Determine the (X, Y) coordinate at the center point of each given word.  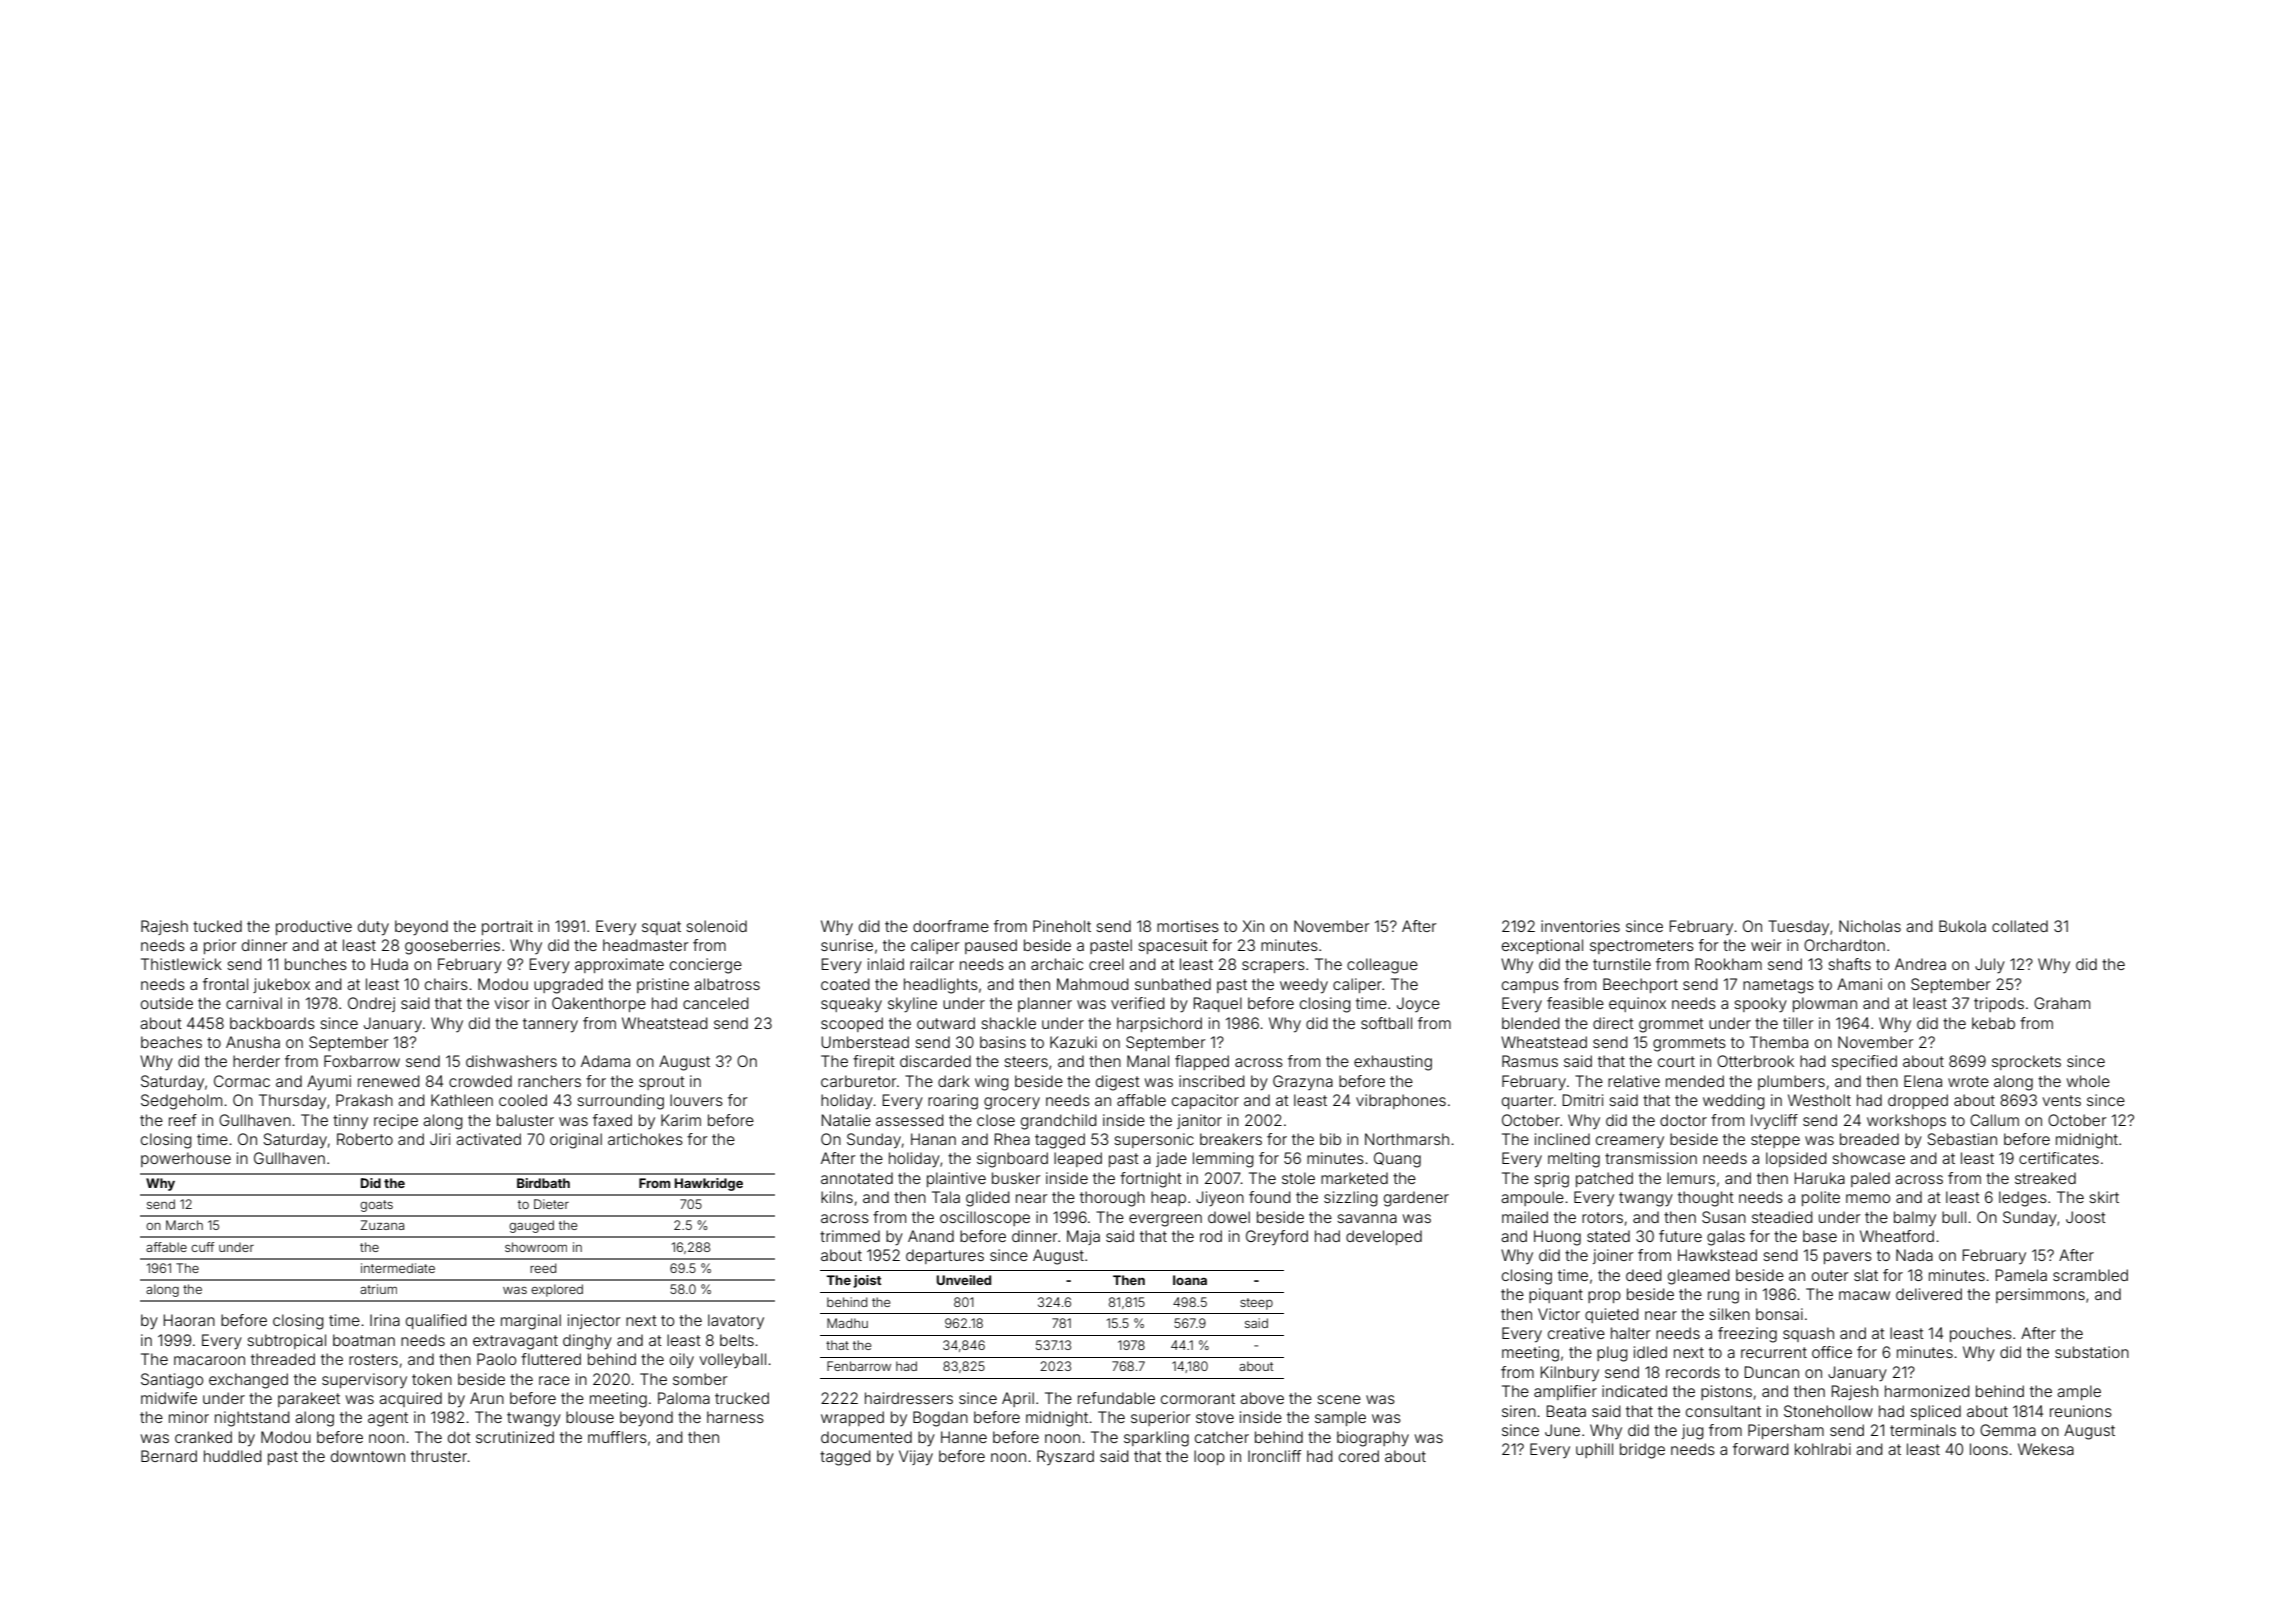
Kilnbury (1570, 1373)
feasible (1575, 1003)
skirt (2104, 1197)
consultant (1723, 1411)
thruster (439, 1456)
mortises (1188, 926)
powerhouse (186, 1159)
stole (1298, 1178)
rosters (373, 1359)
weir (1766, 945)
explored (557, 1290)
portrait (507, 927)
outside (167, 1003)
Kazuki (1073, 1042)
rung (1723, 1297)
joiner (1613, 1256)
